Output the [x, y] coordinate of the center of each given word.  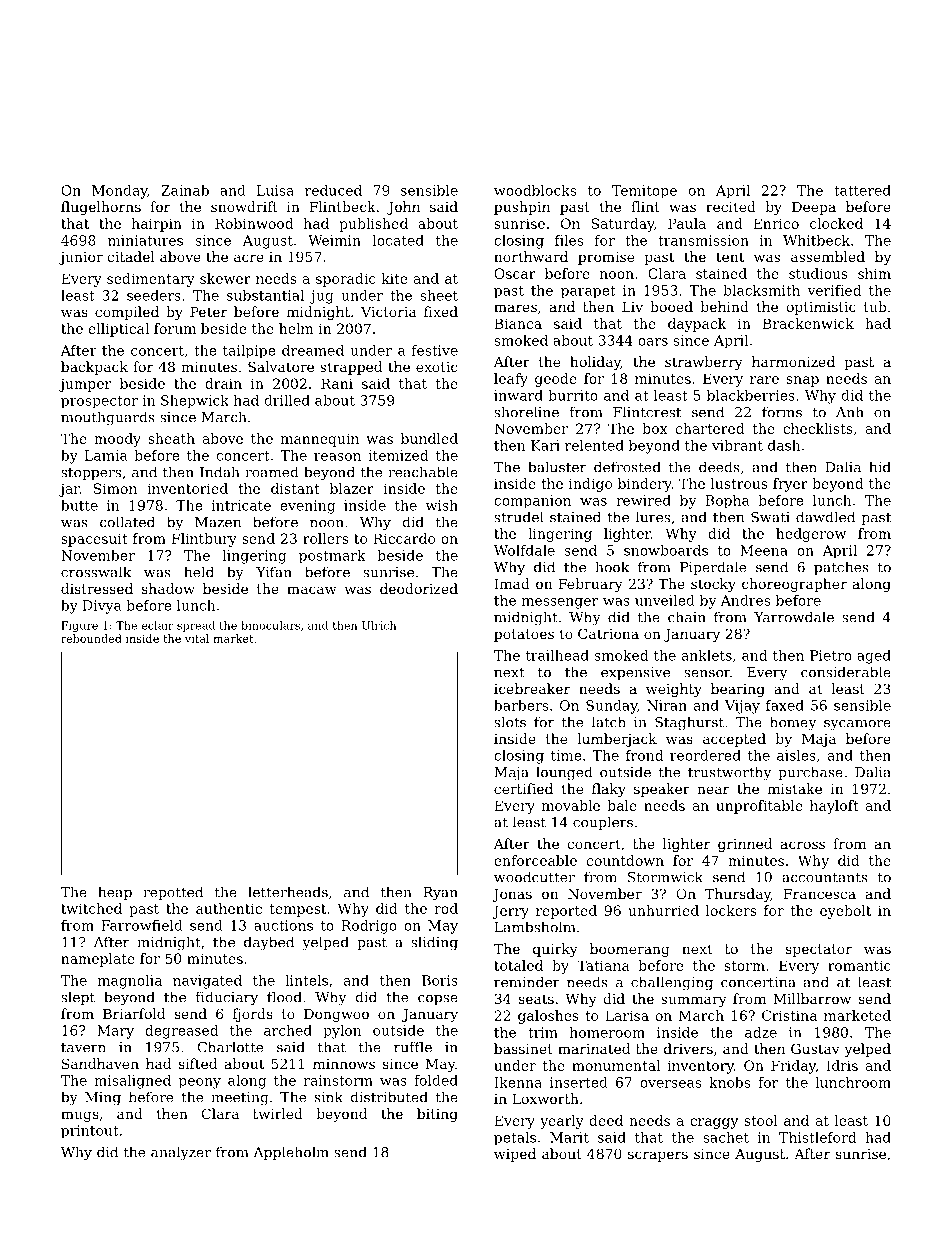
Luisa [275, 190]
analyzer [181, 1153]
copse [438, 1000]
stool [761, 1120]
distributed [389, 1097]
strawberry [704, 363]
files [569, 240]
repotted [173, 893]
